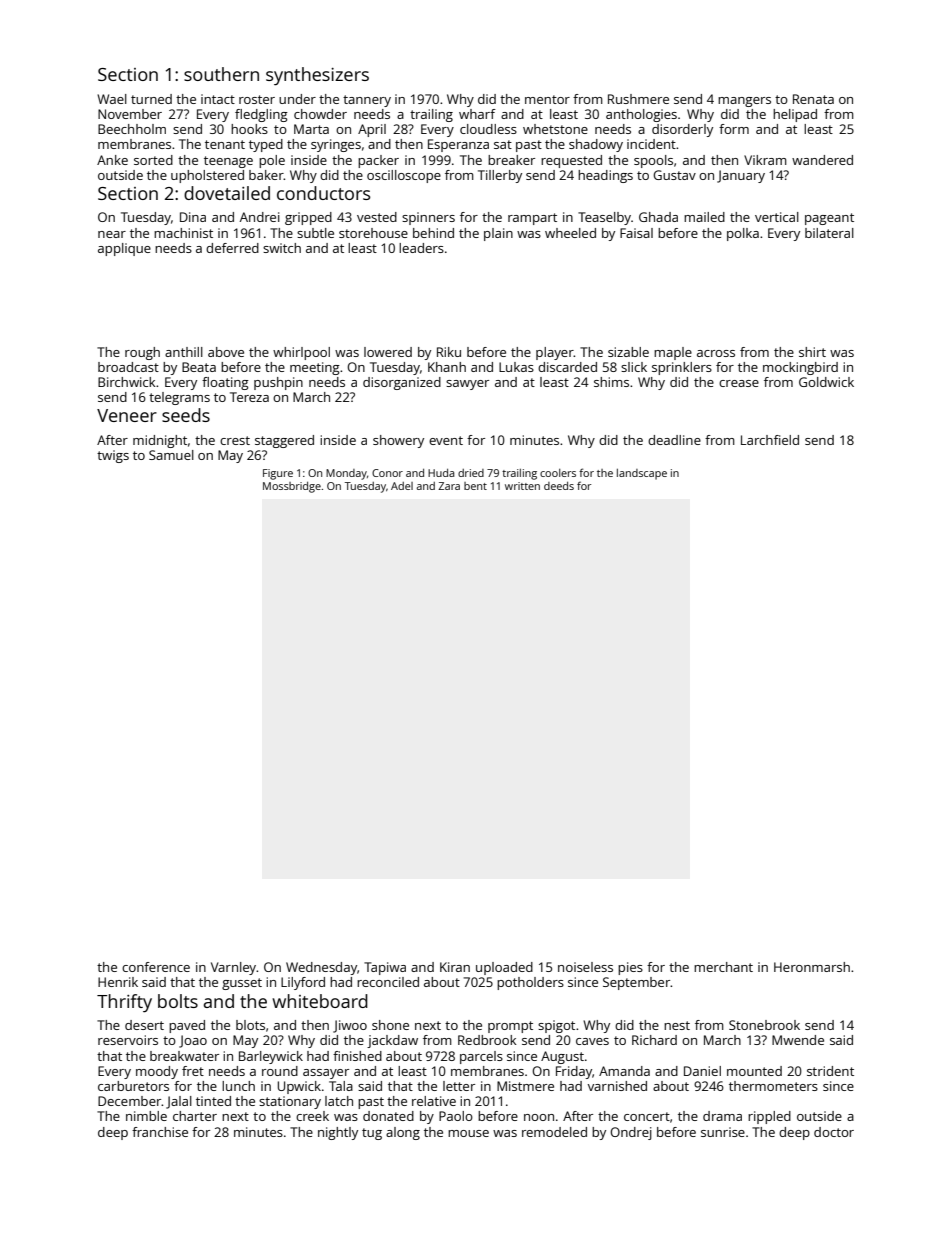  Describe the element at coordinates (226, 352) in the screenshot. I see `above` at that location.
